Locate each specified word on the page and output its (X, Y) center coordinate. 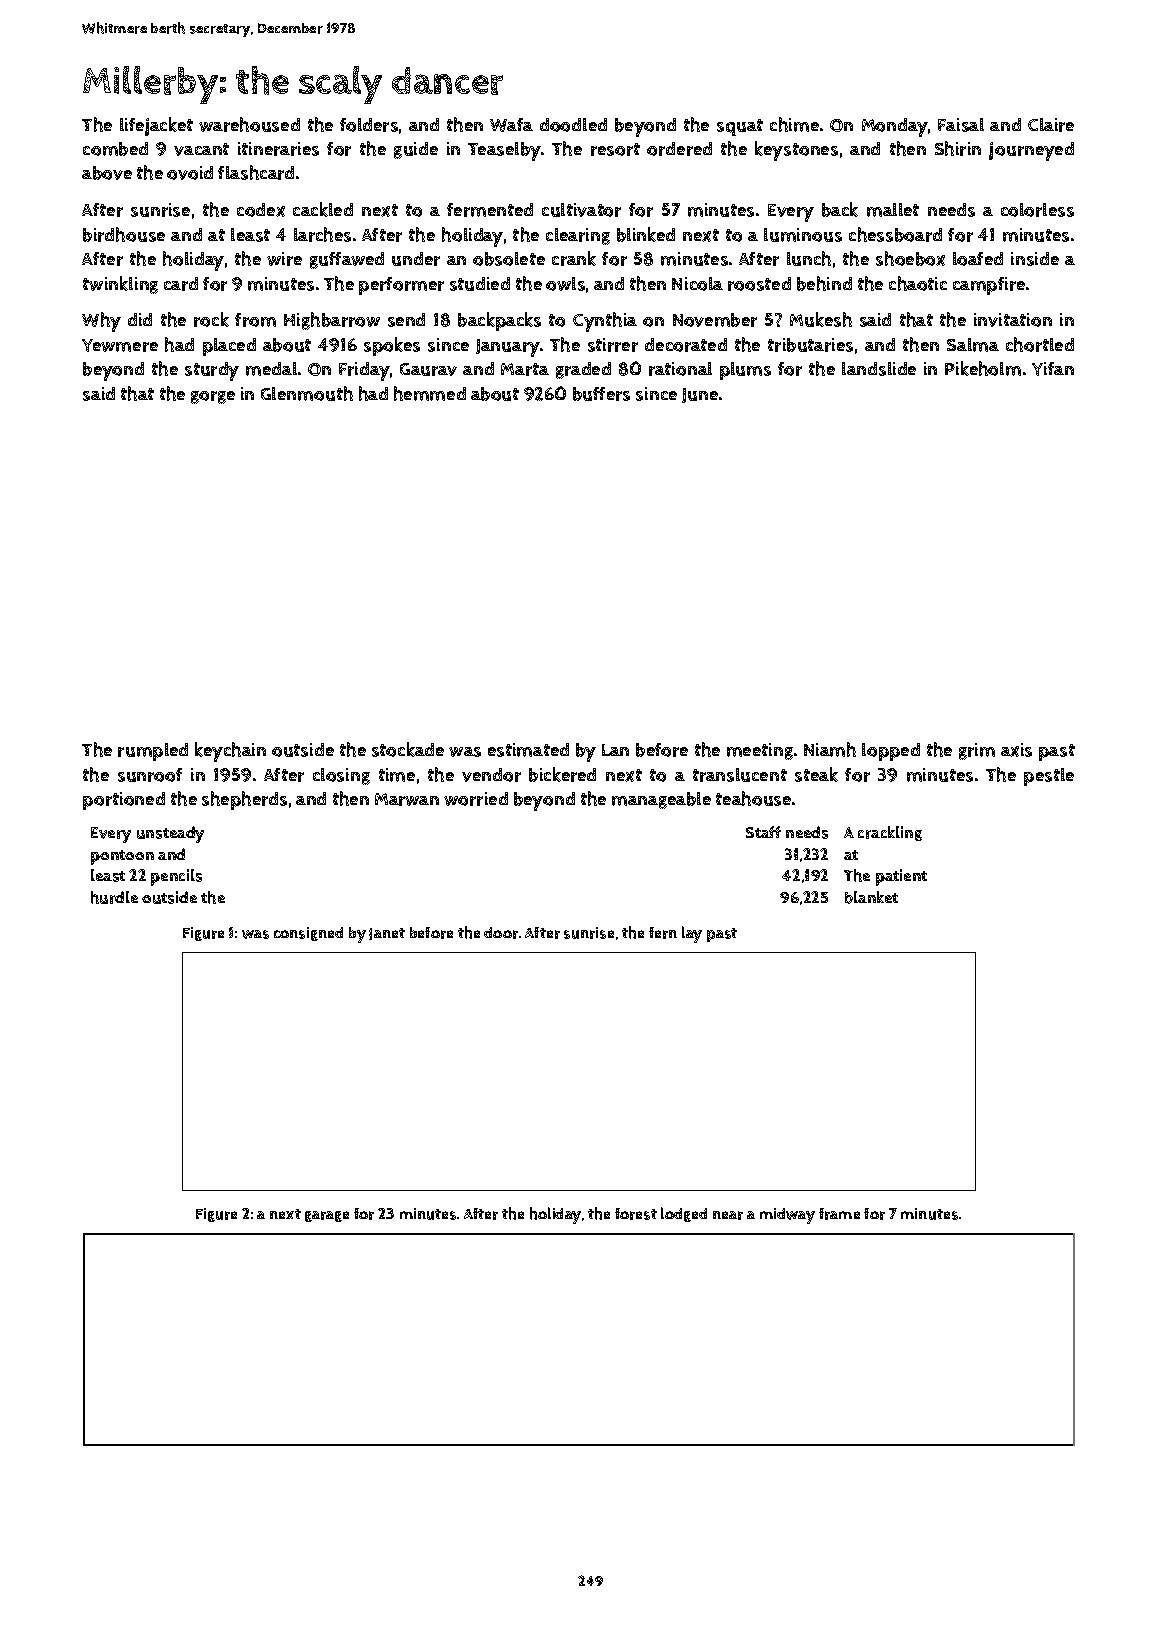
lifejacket (156, 126)
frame (839, 1214)
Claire (1051, 125)
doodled (573, 125)
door (501, 933)
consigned (308, 934)
